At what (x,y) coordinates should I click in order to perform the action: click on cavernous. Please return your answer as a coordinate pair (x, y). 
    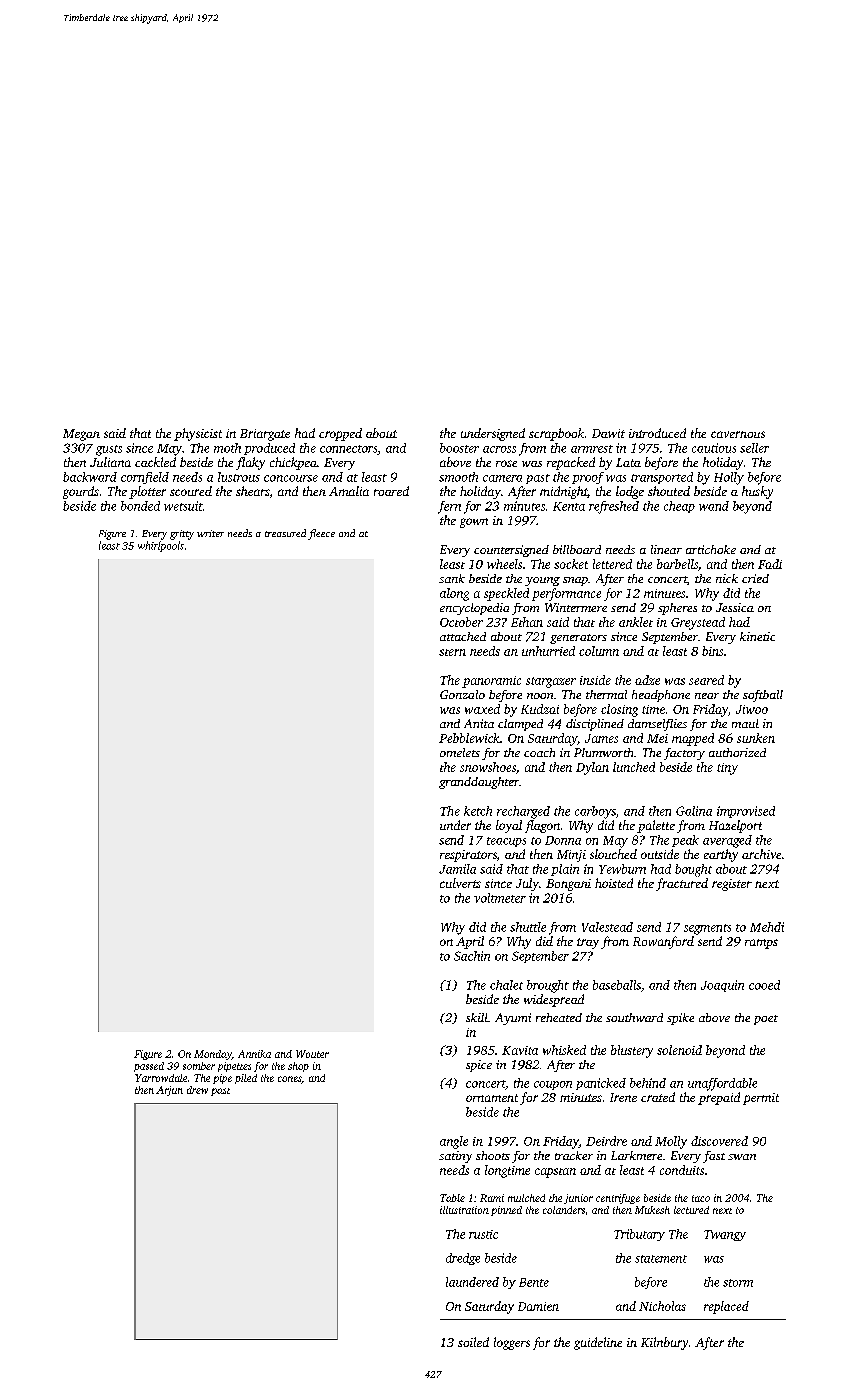
    Looking at the image, I should click on (738, 434).
